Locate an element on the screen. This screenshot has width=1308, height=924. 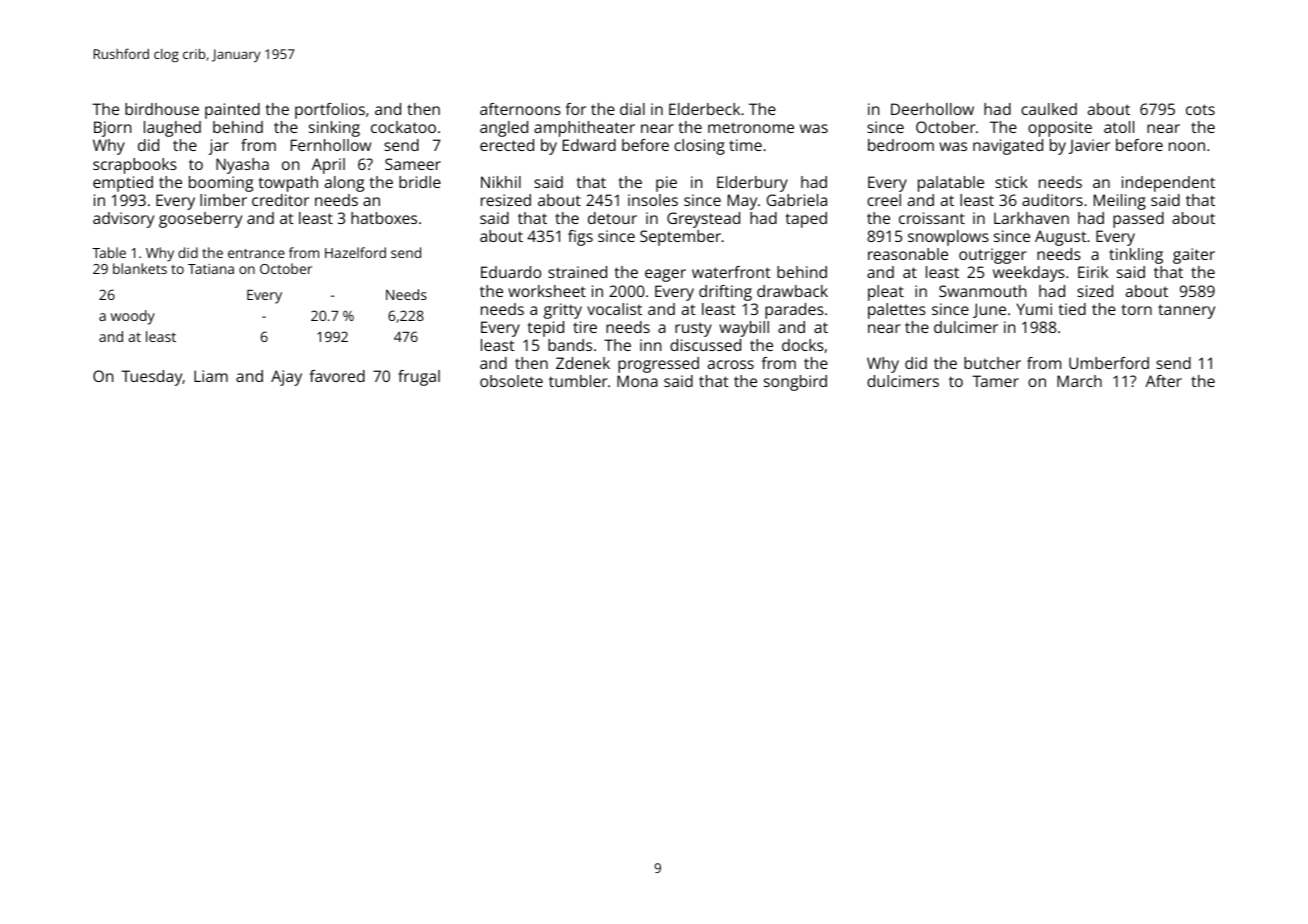
caulked is located at coordinates (1049, 109).
